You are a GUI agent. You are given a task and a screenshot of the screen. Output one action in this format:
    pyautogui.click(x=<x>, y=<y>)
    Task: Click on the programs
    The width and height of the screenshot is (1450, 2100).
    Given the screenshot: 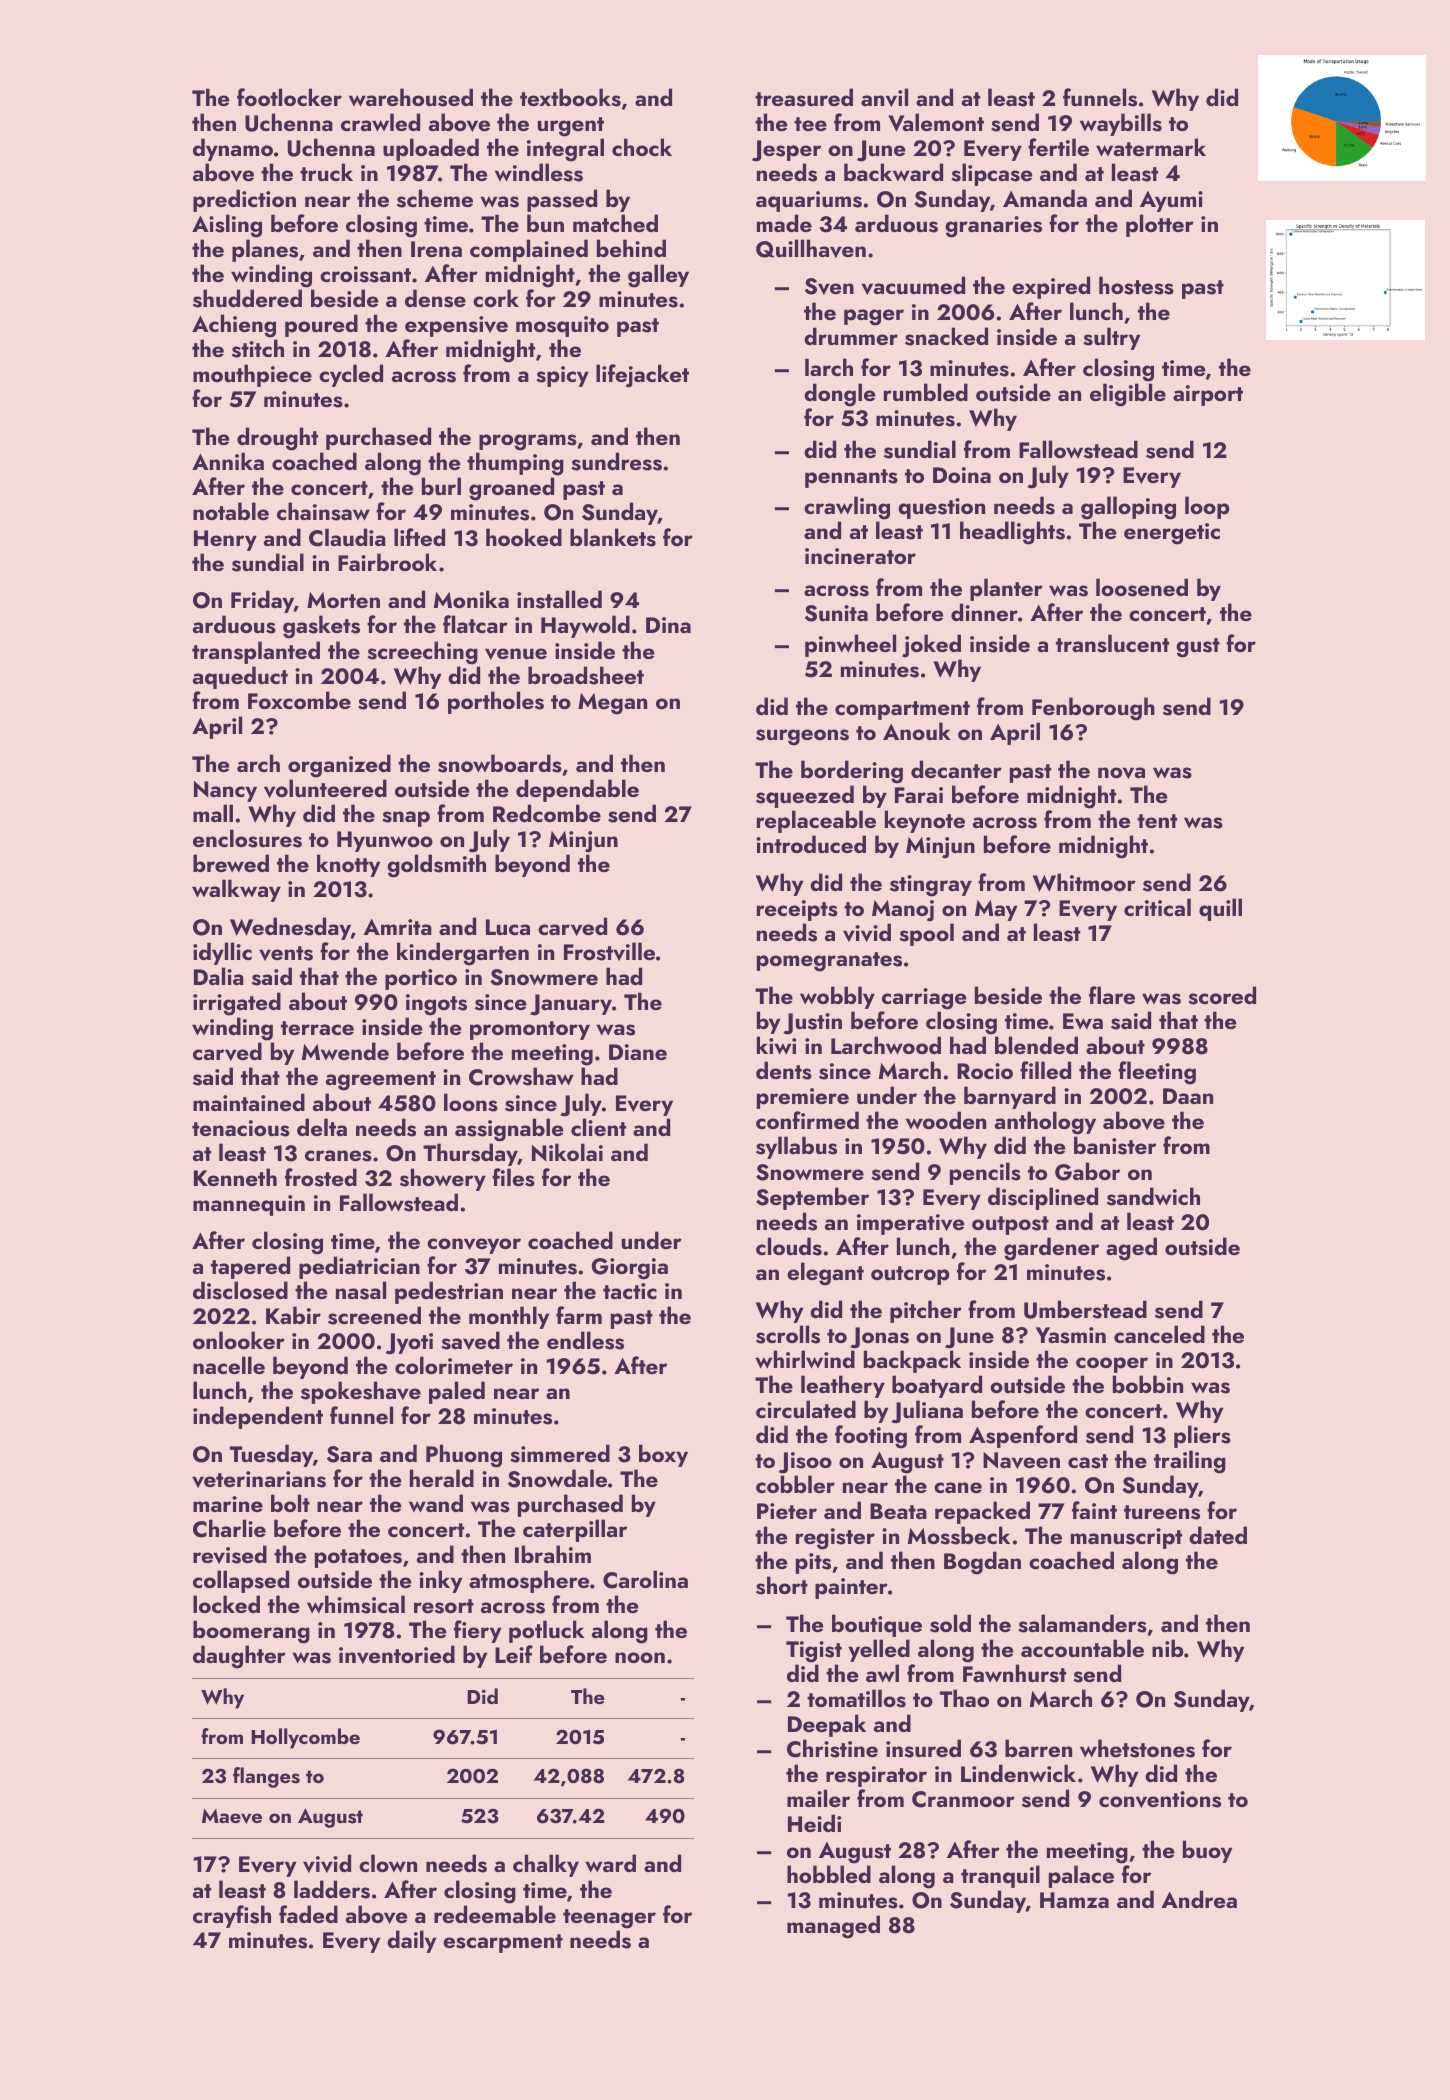 What is the action you would take?
    pyautogui.click(x=528, y=442)
